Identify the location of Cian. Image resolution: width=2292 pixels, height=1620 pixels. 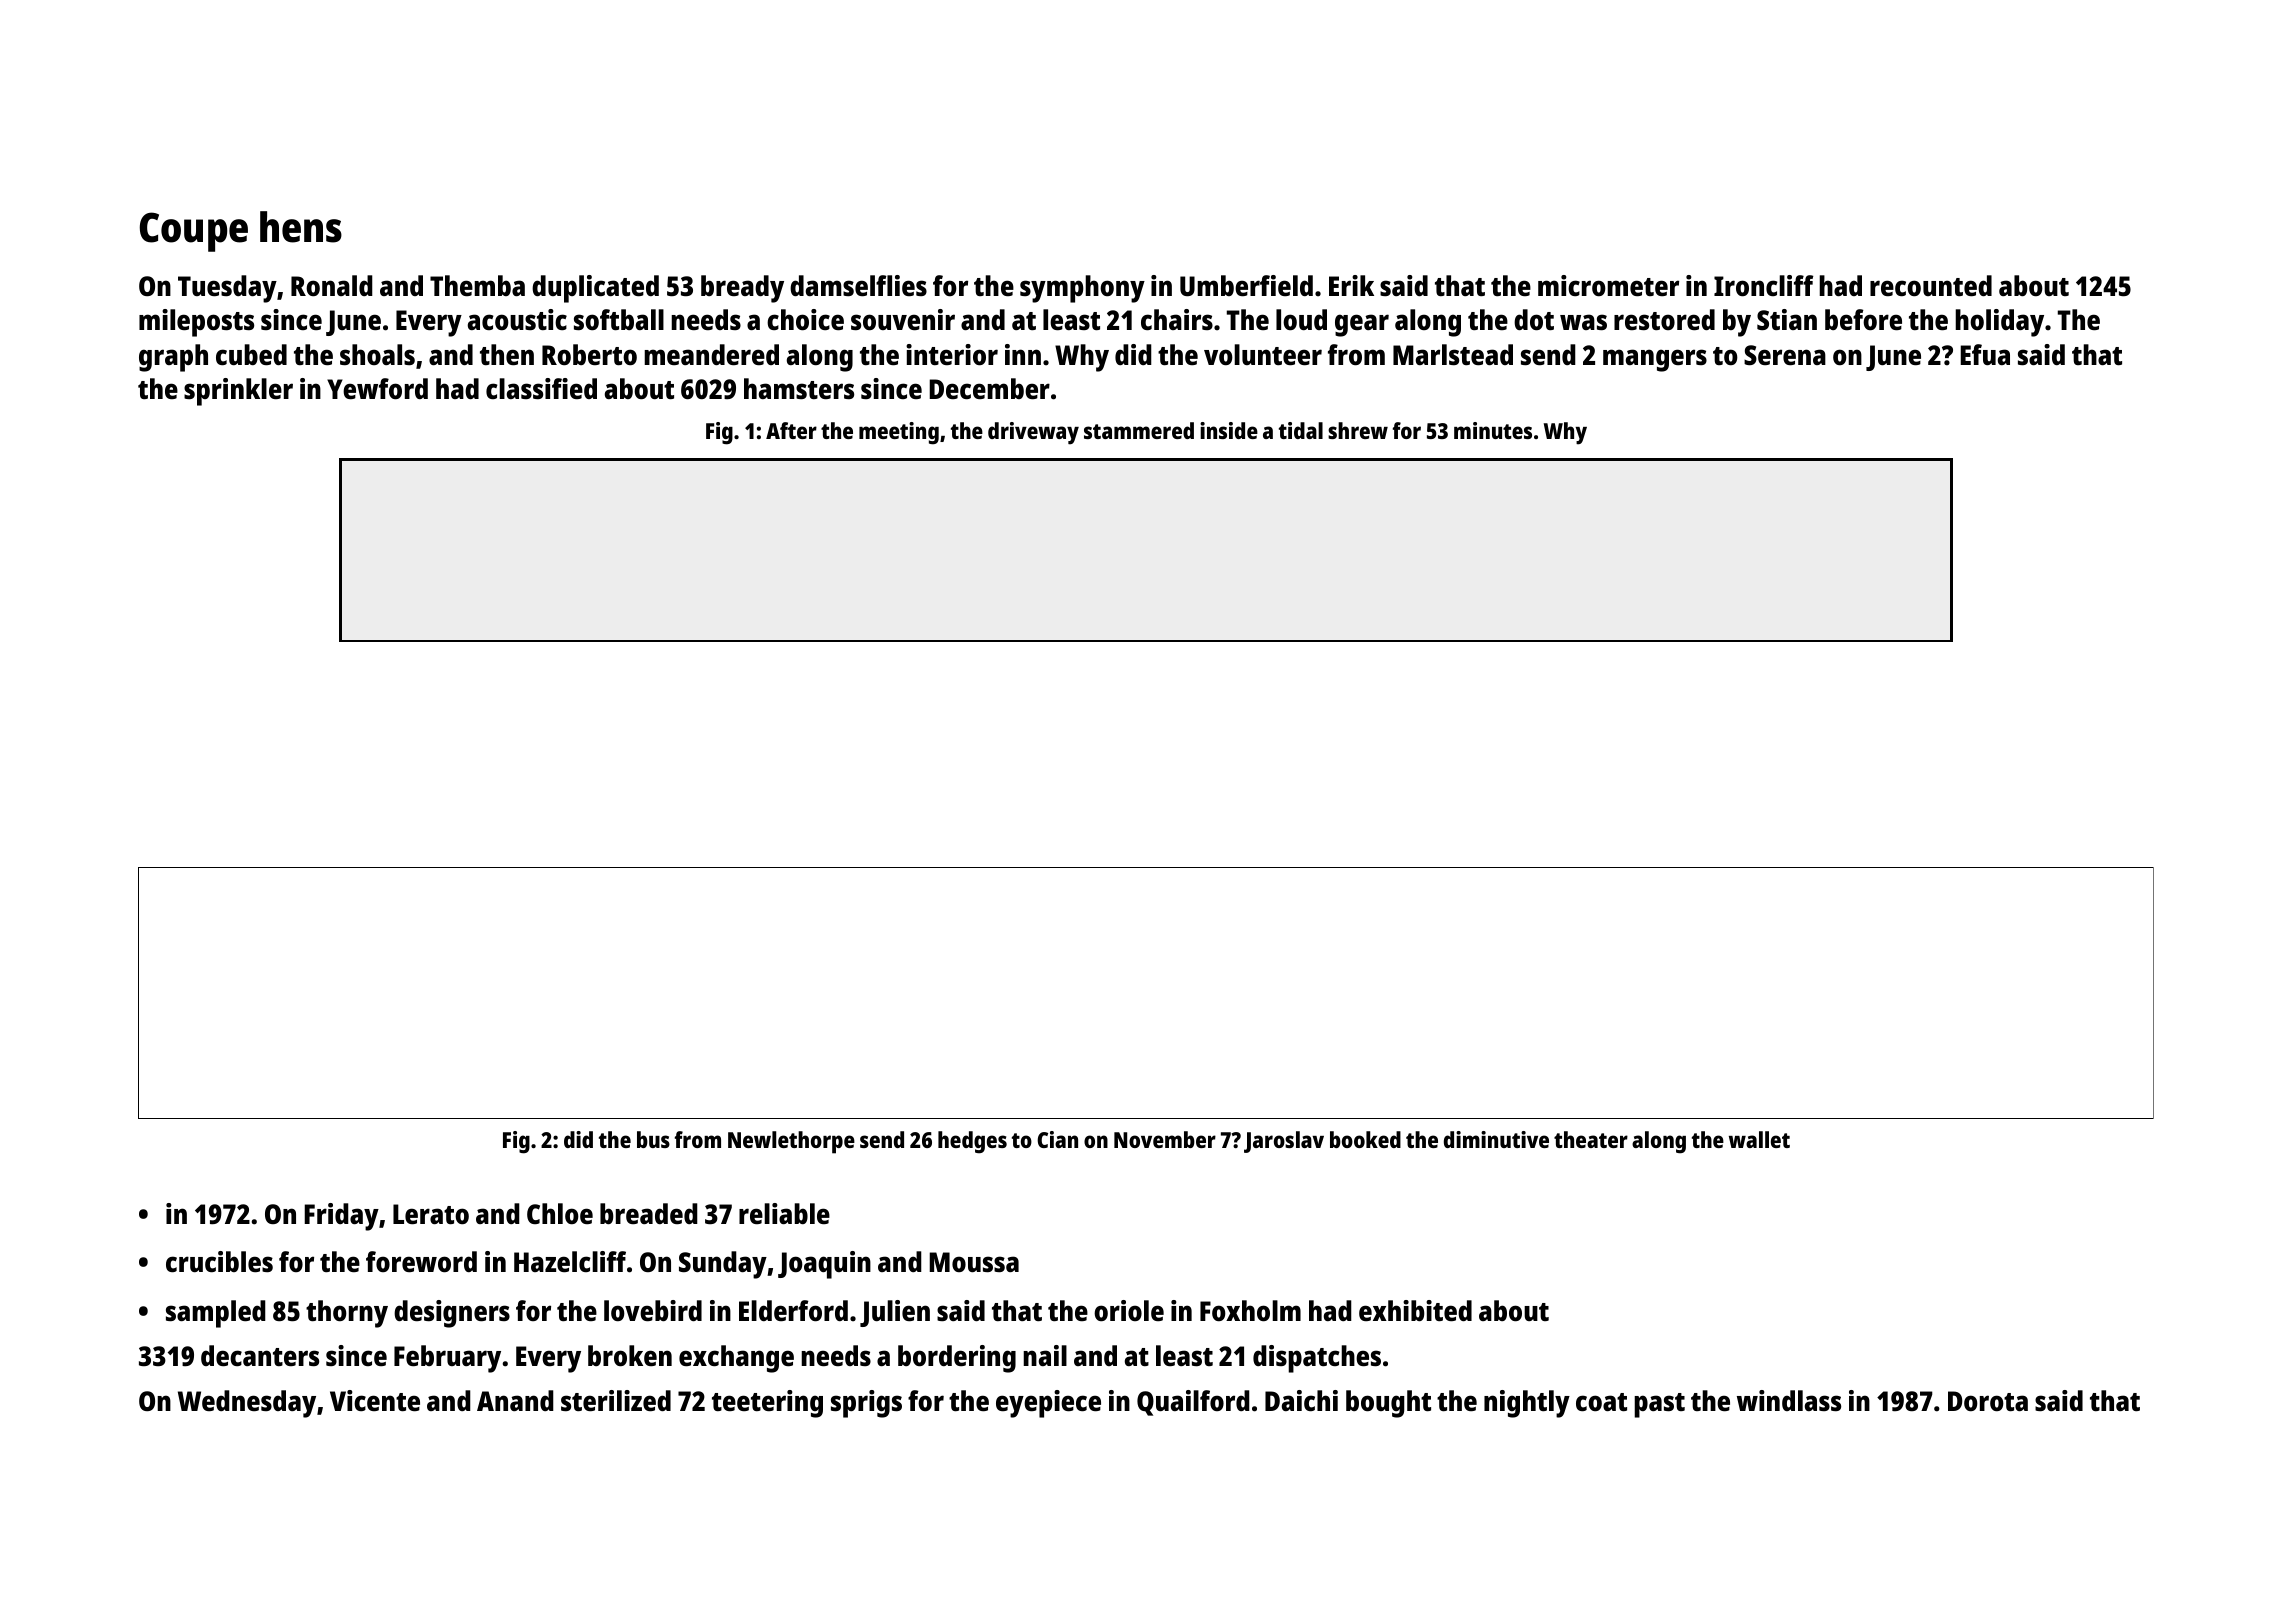
(1057, 1139).
